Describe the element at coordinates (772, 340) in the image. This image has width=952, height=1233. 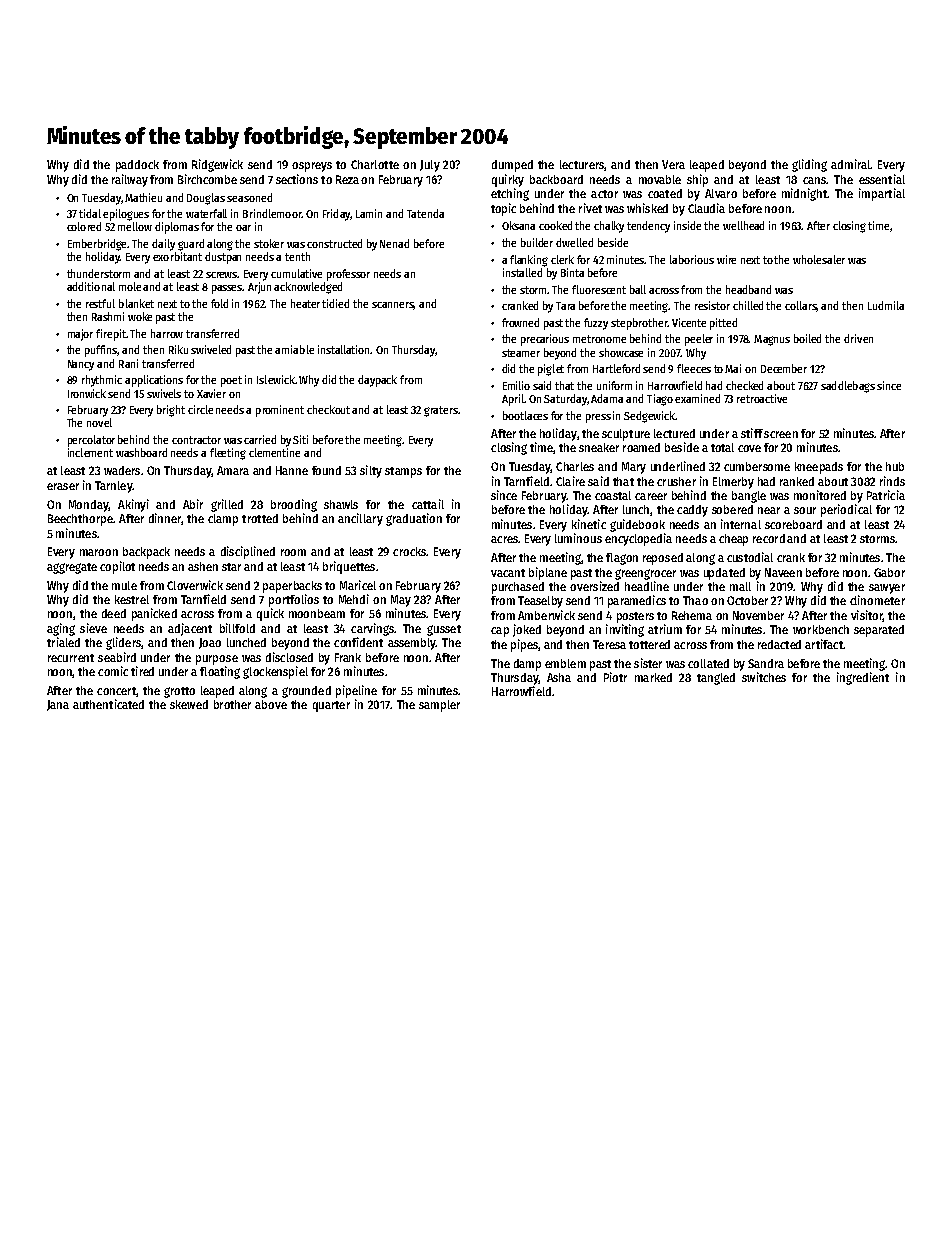
I see `Magnus` at that location.
